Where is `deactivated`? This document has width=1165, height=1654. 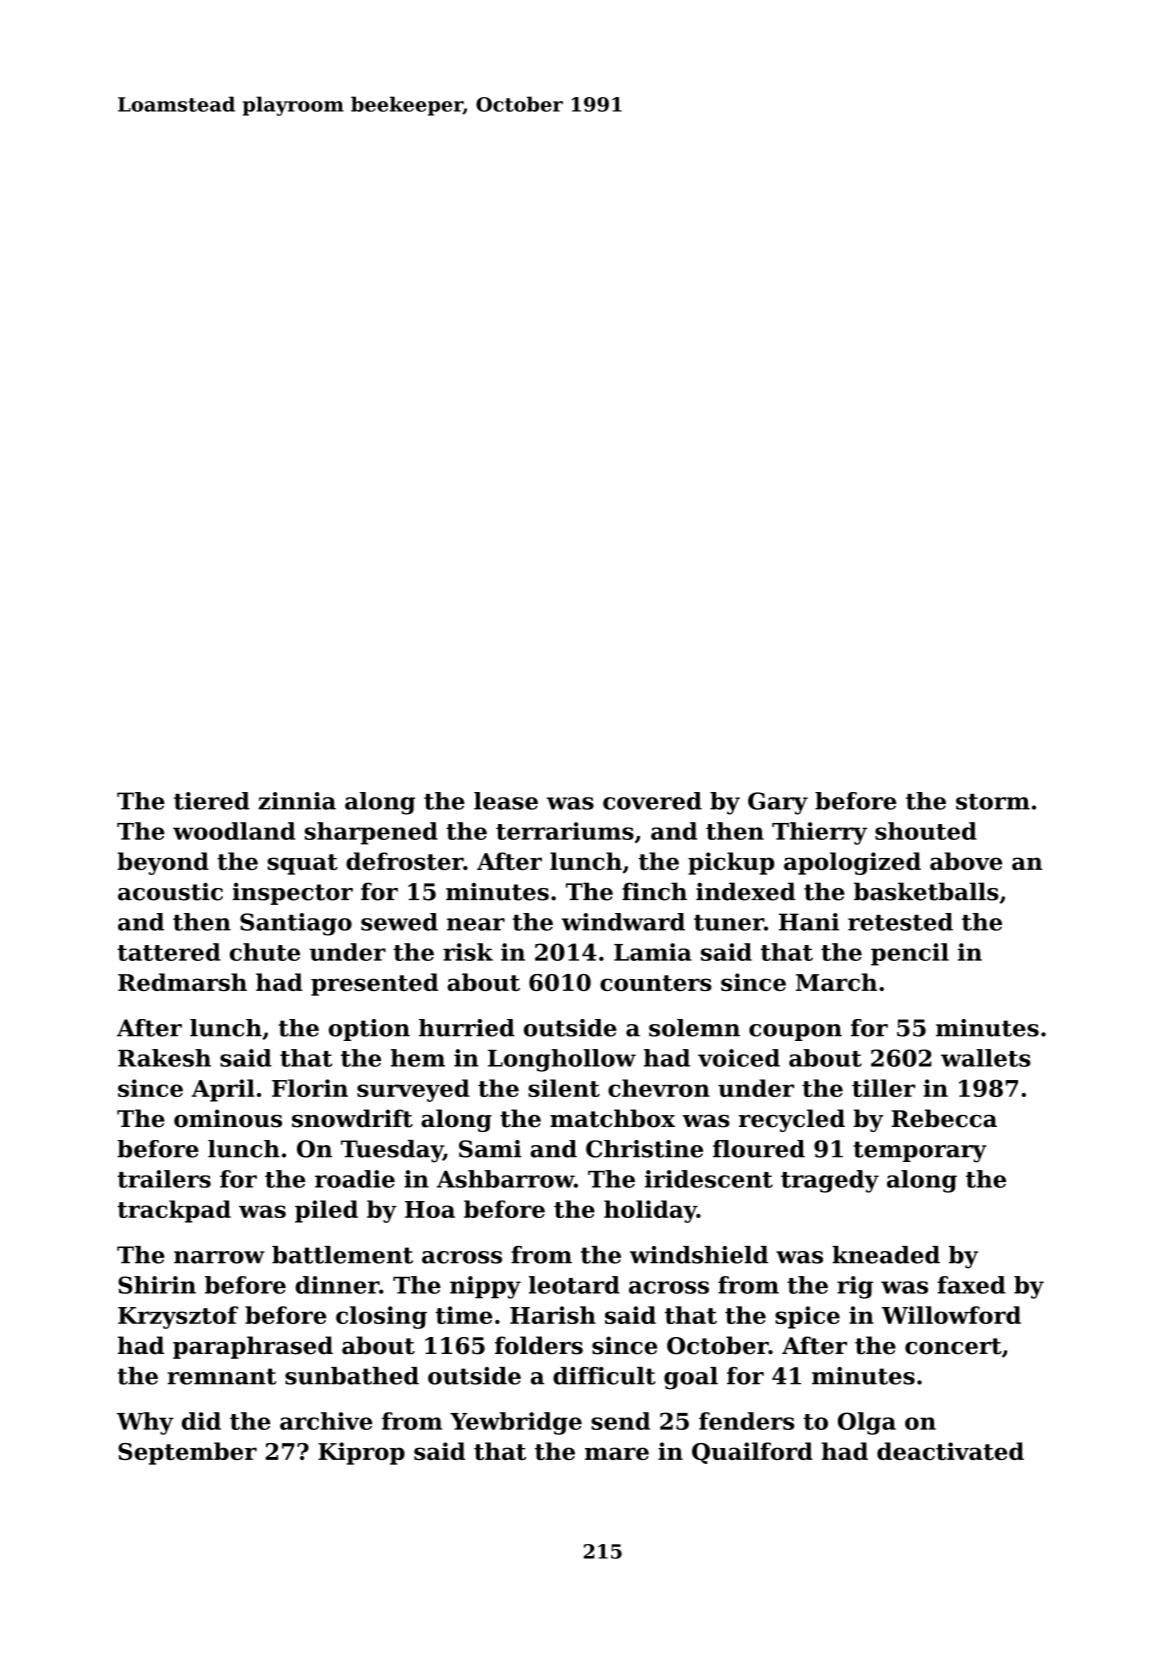 deactivated is located at coordinates (950, 1451).
